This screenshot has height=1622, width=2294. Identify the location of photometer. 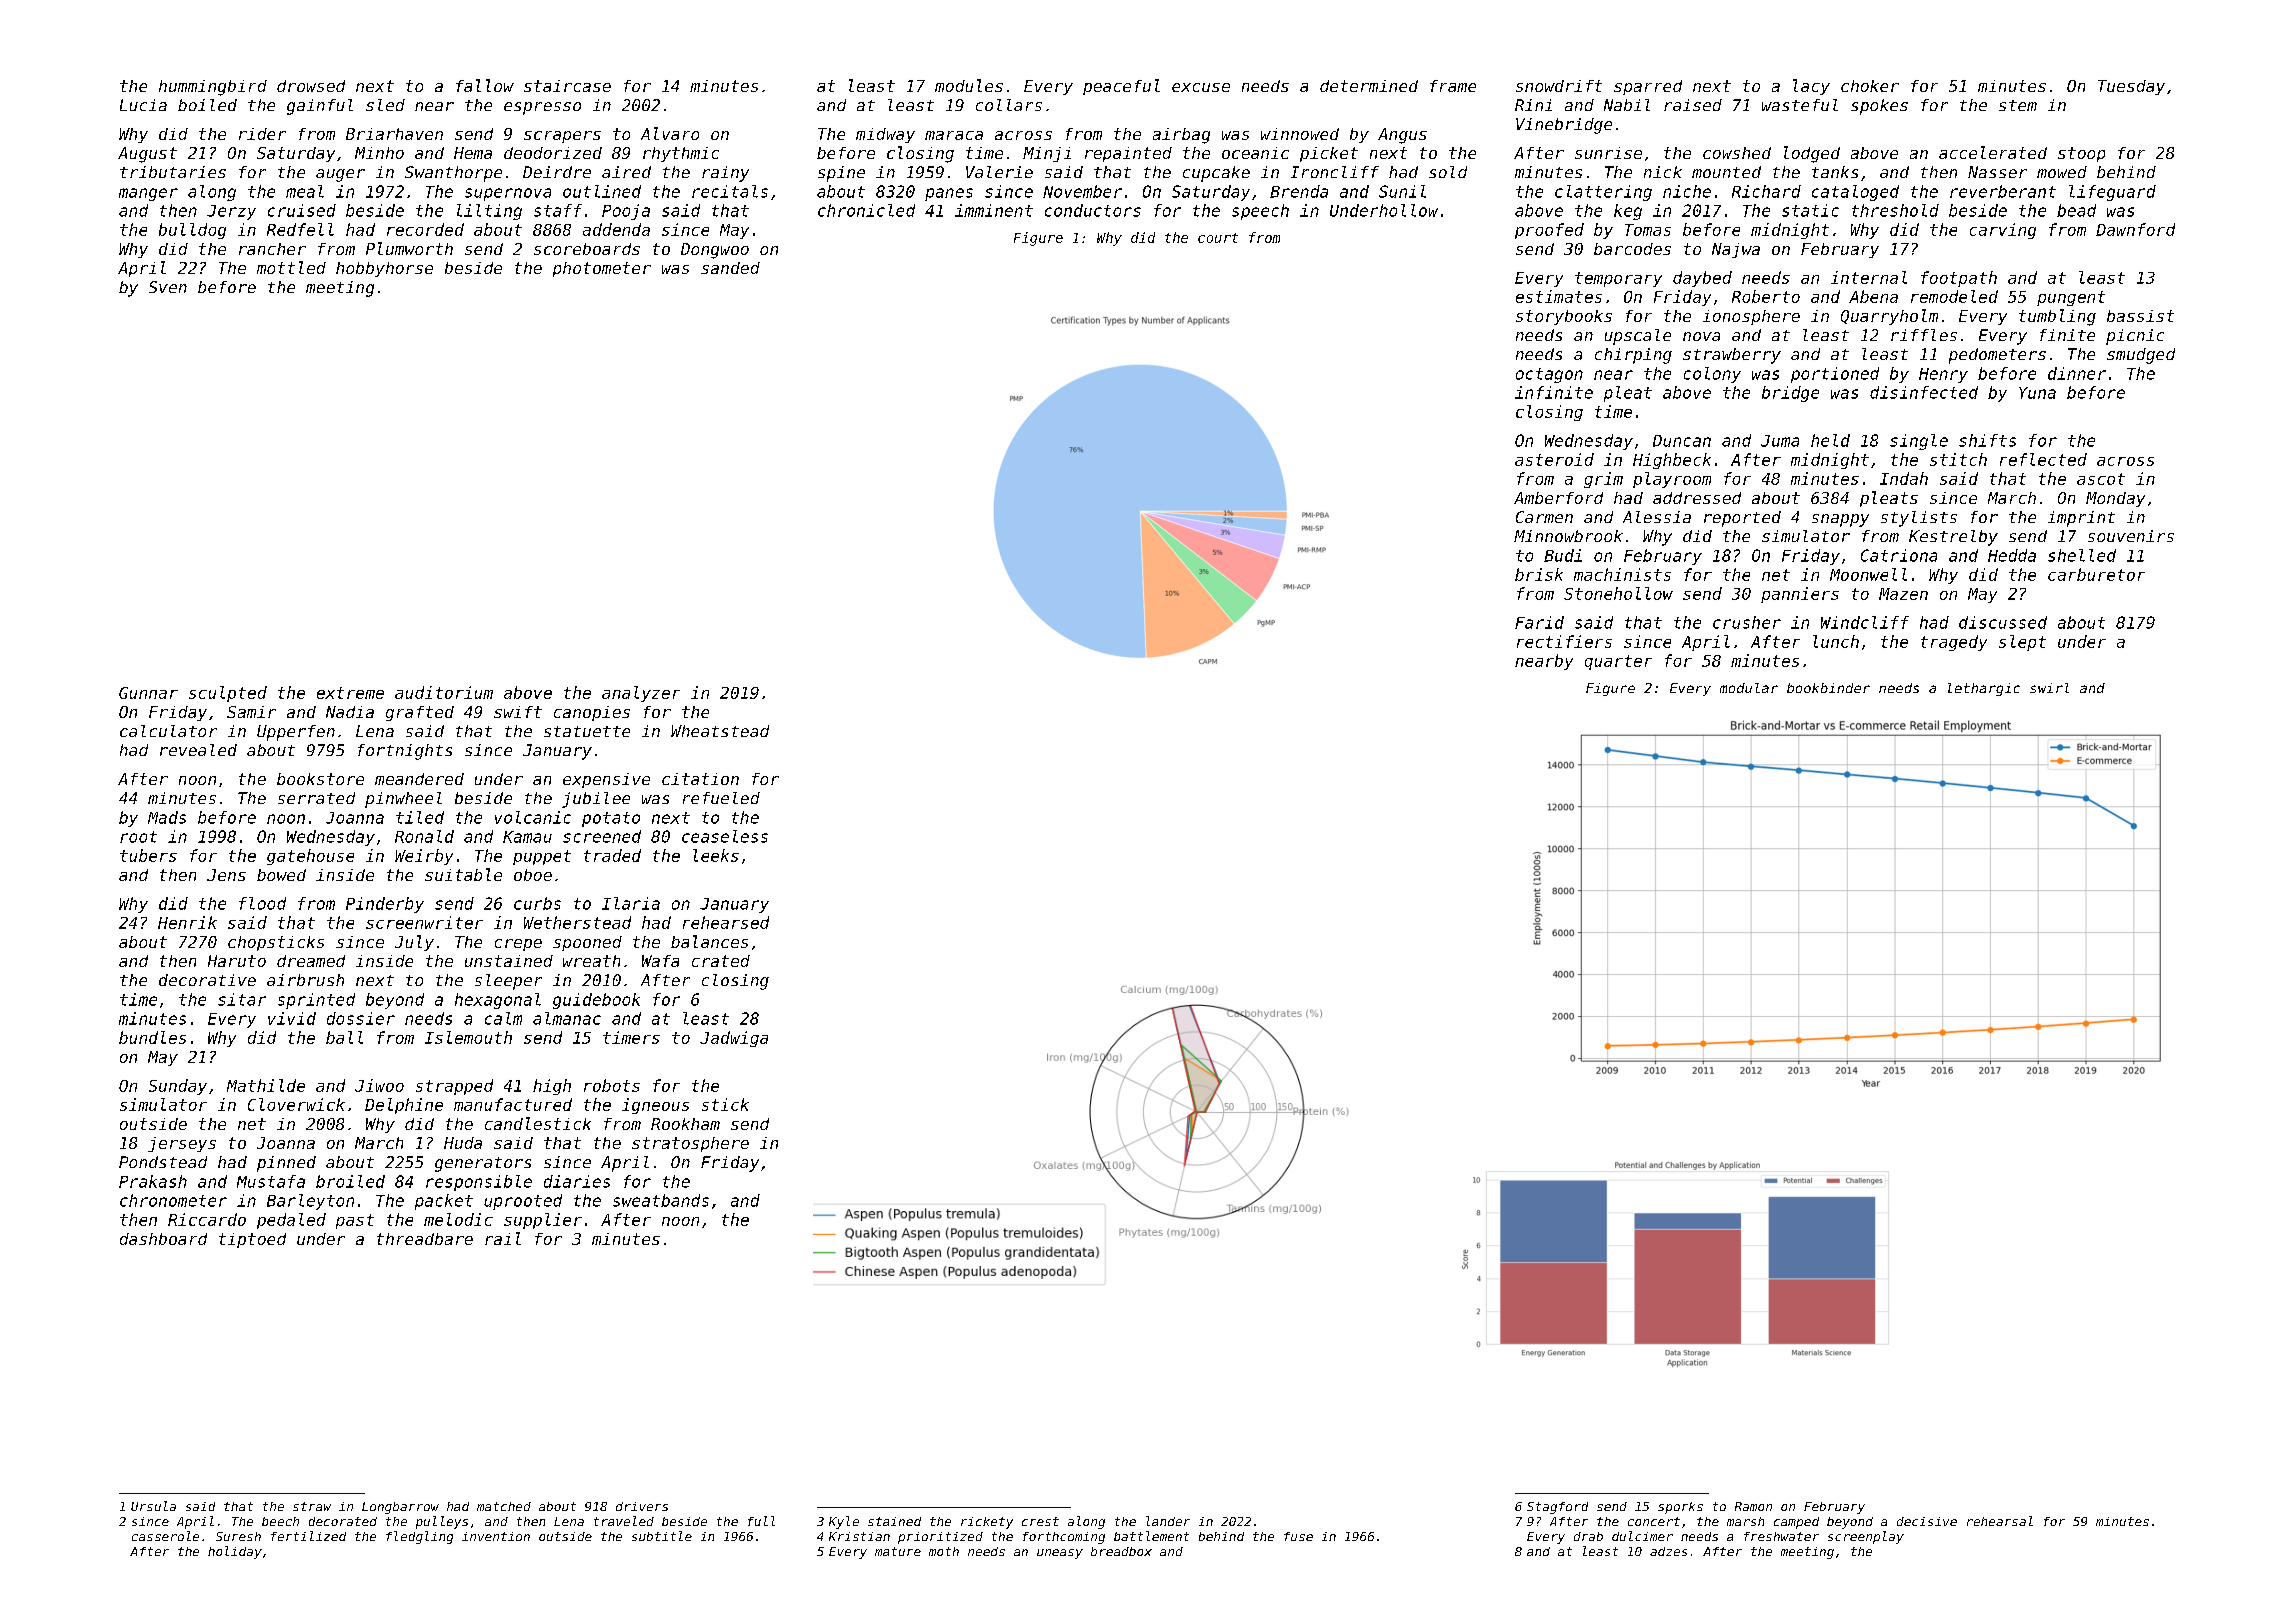
(602, 269).
